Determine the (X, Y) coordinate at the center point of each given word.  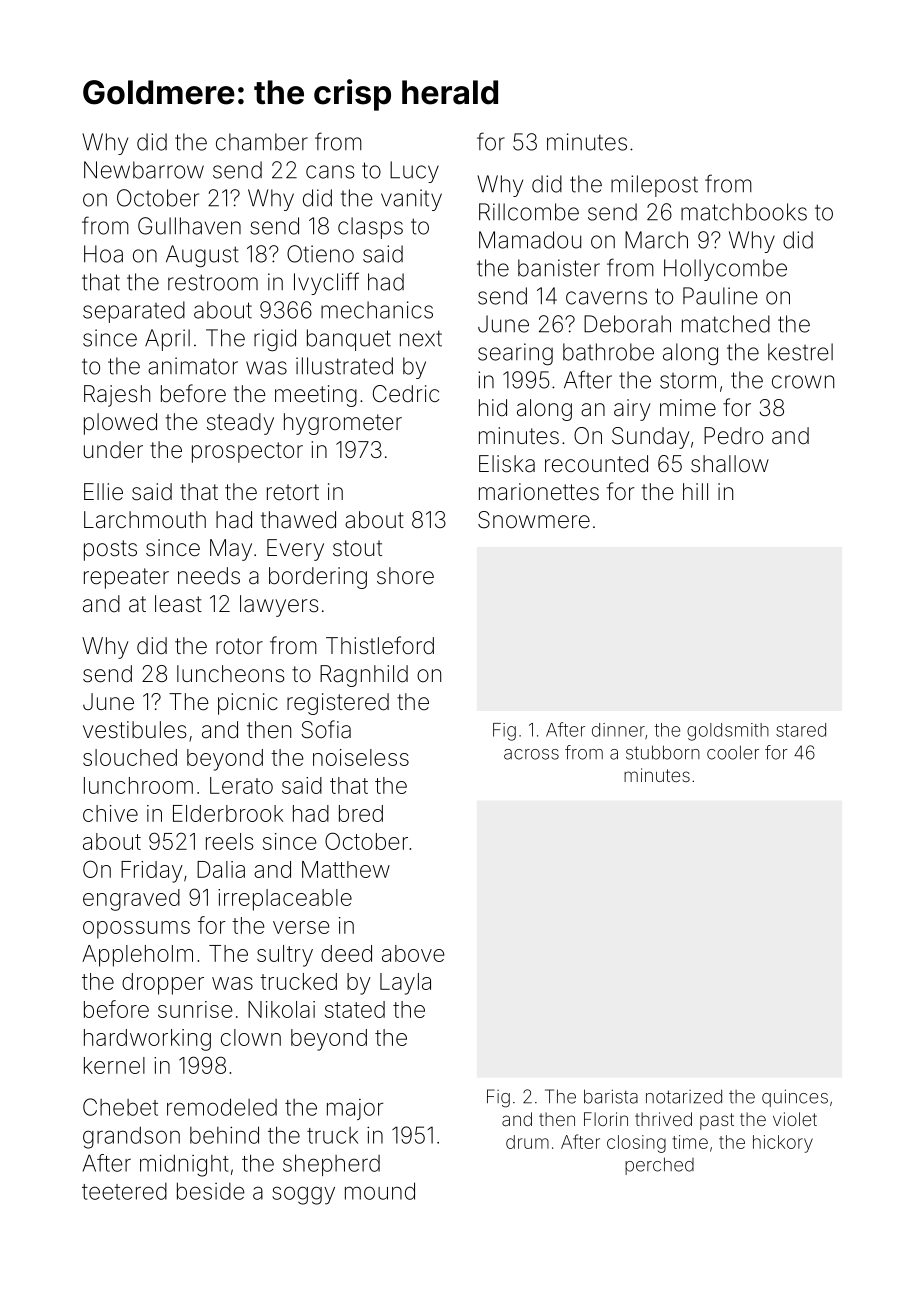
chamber (262, 142)
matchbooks (744, 212)
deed (346, 953)
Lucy (414, 172)
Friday (152, 872)
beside (211, 1191)
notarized (684, 1096)
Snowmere (534, 520)
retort (293, 492)
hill (695, 491)
